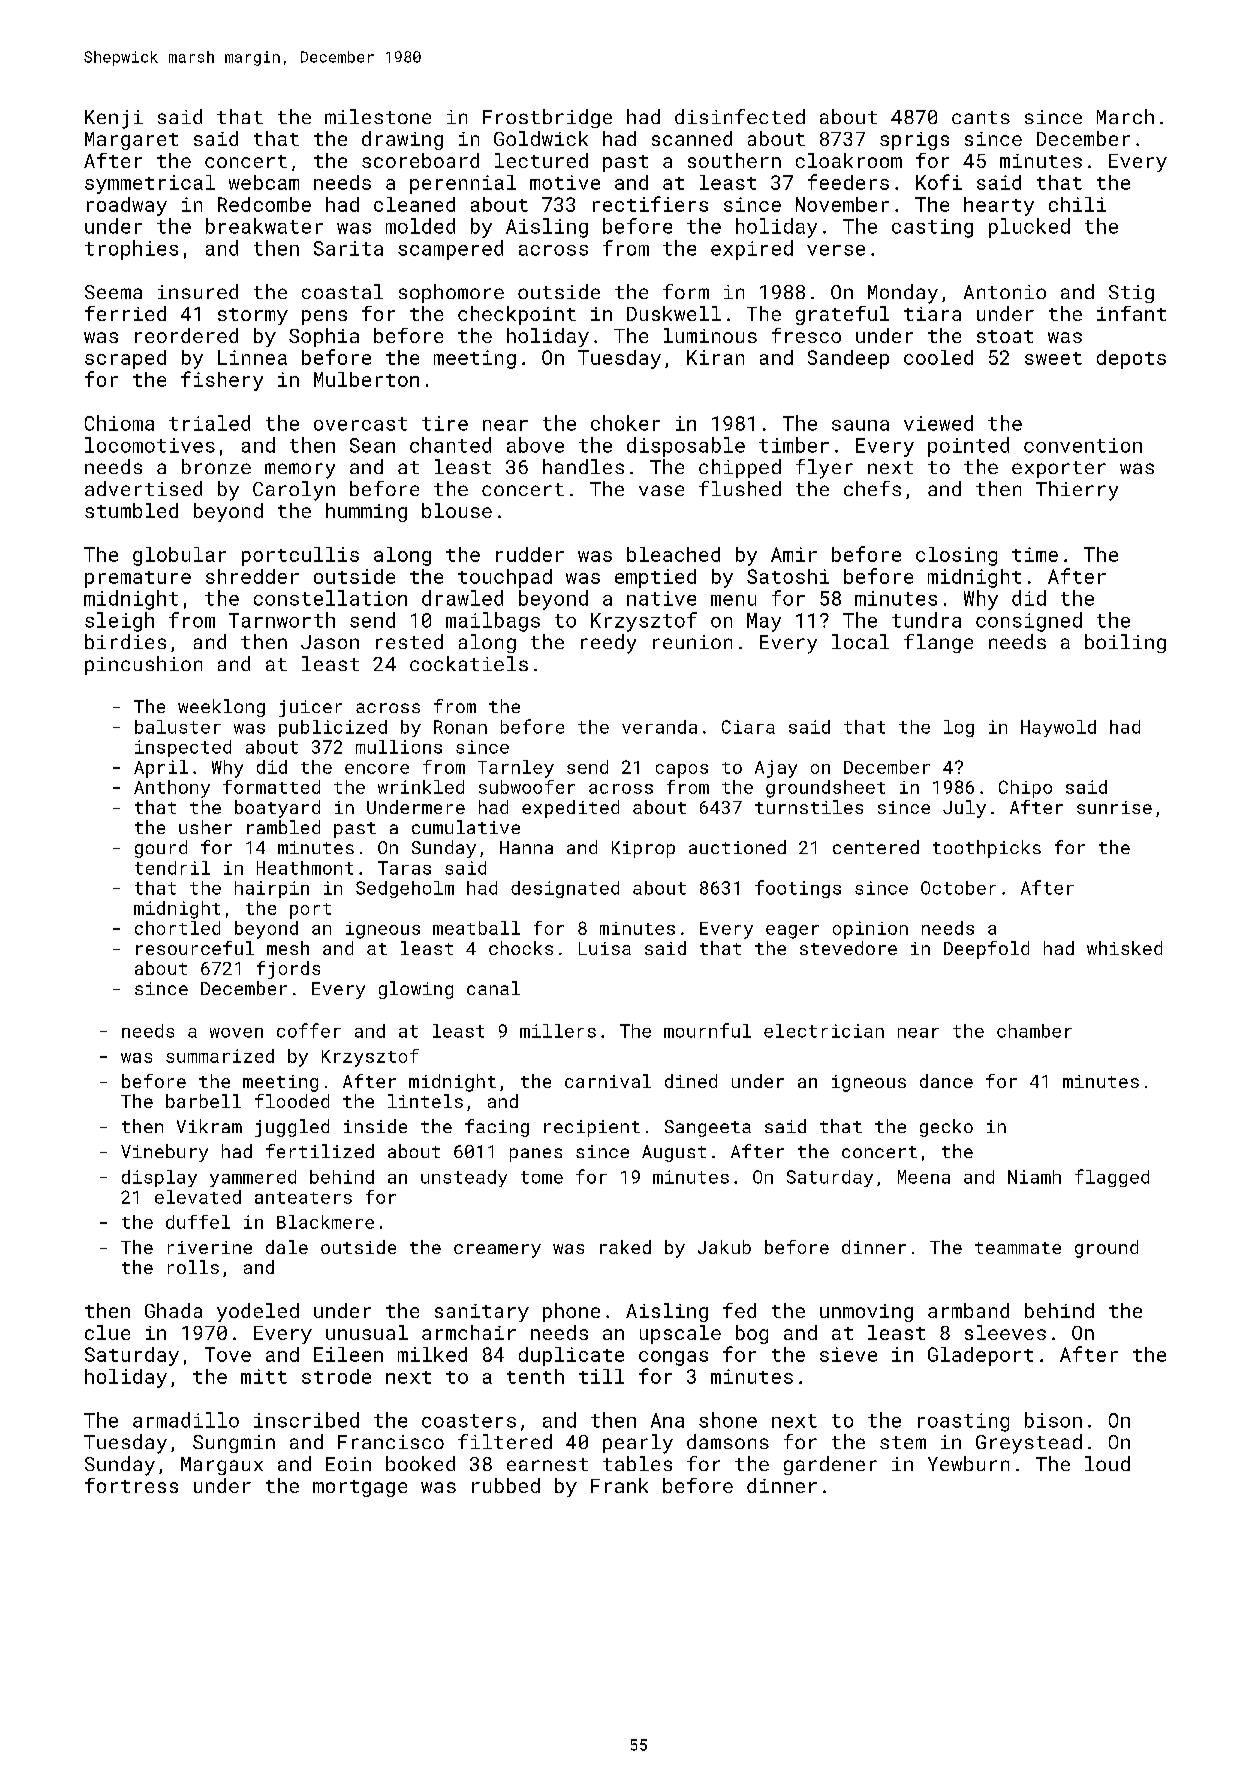 Image resolution: width=1258 pixels, height=1779 pixels. I want to click on inside, so click(375, 1126).
